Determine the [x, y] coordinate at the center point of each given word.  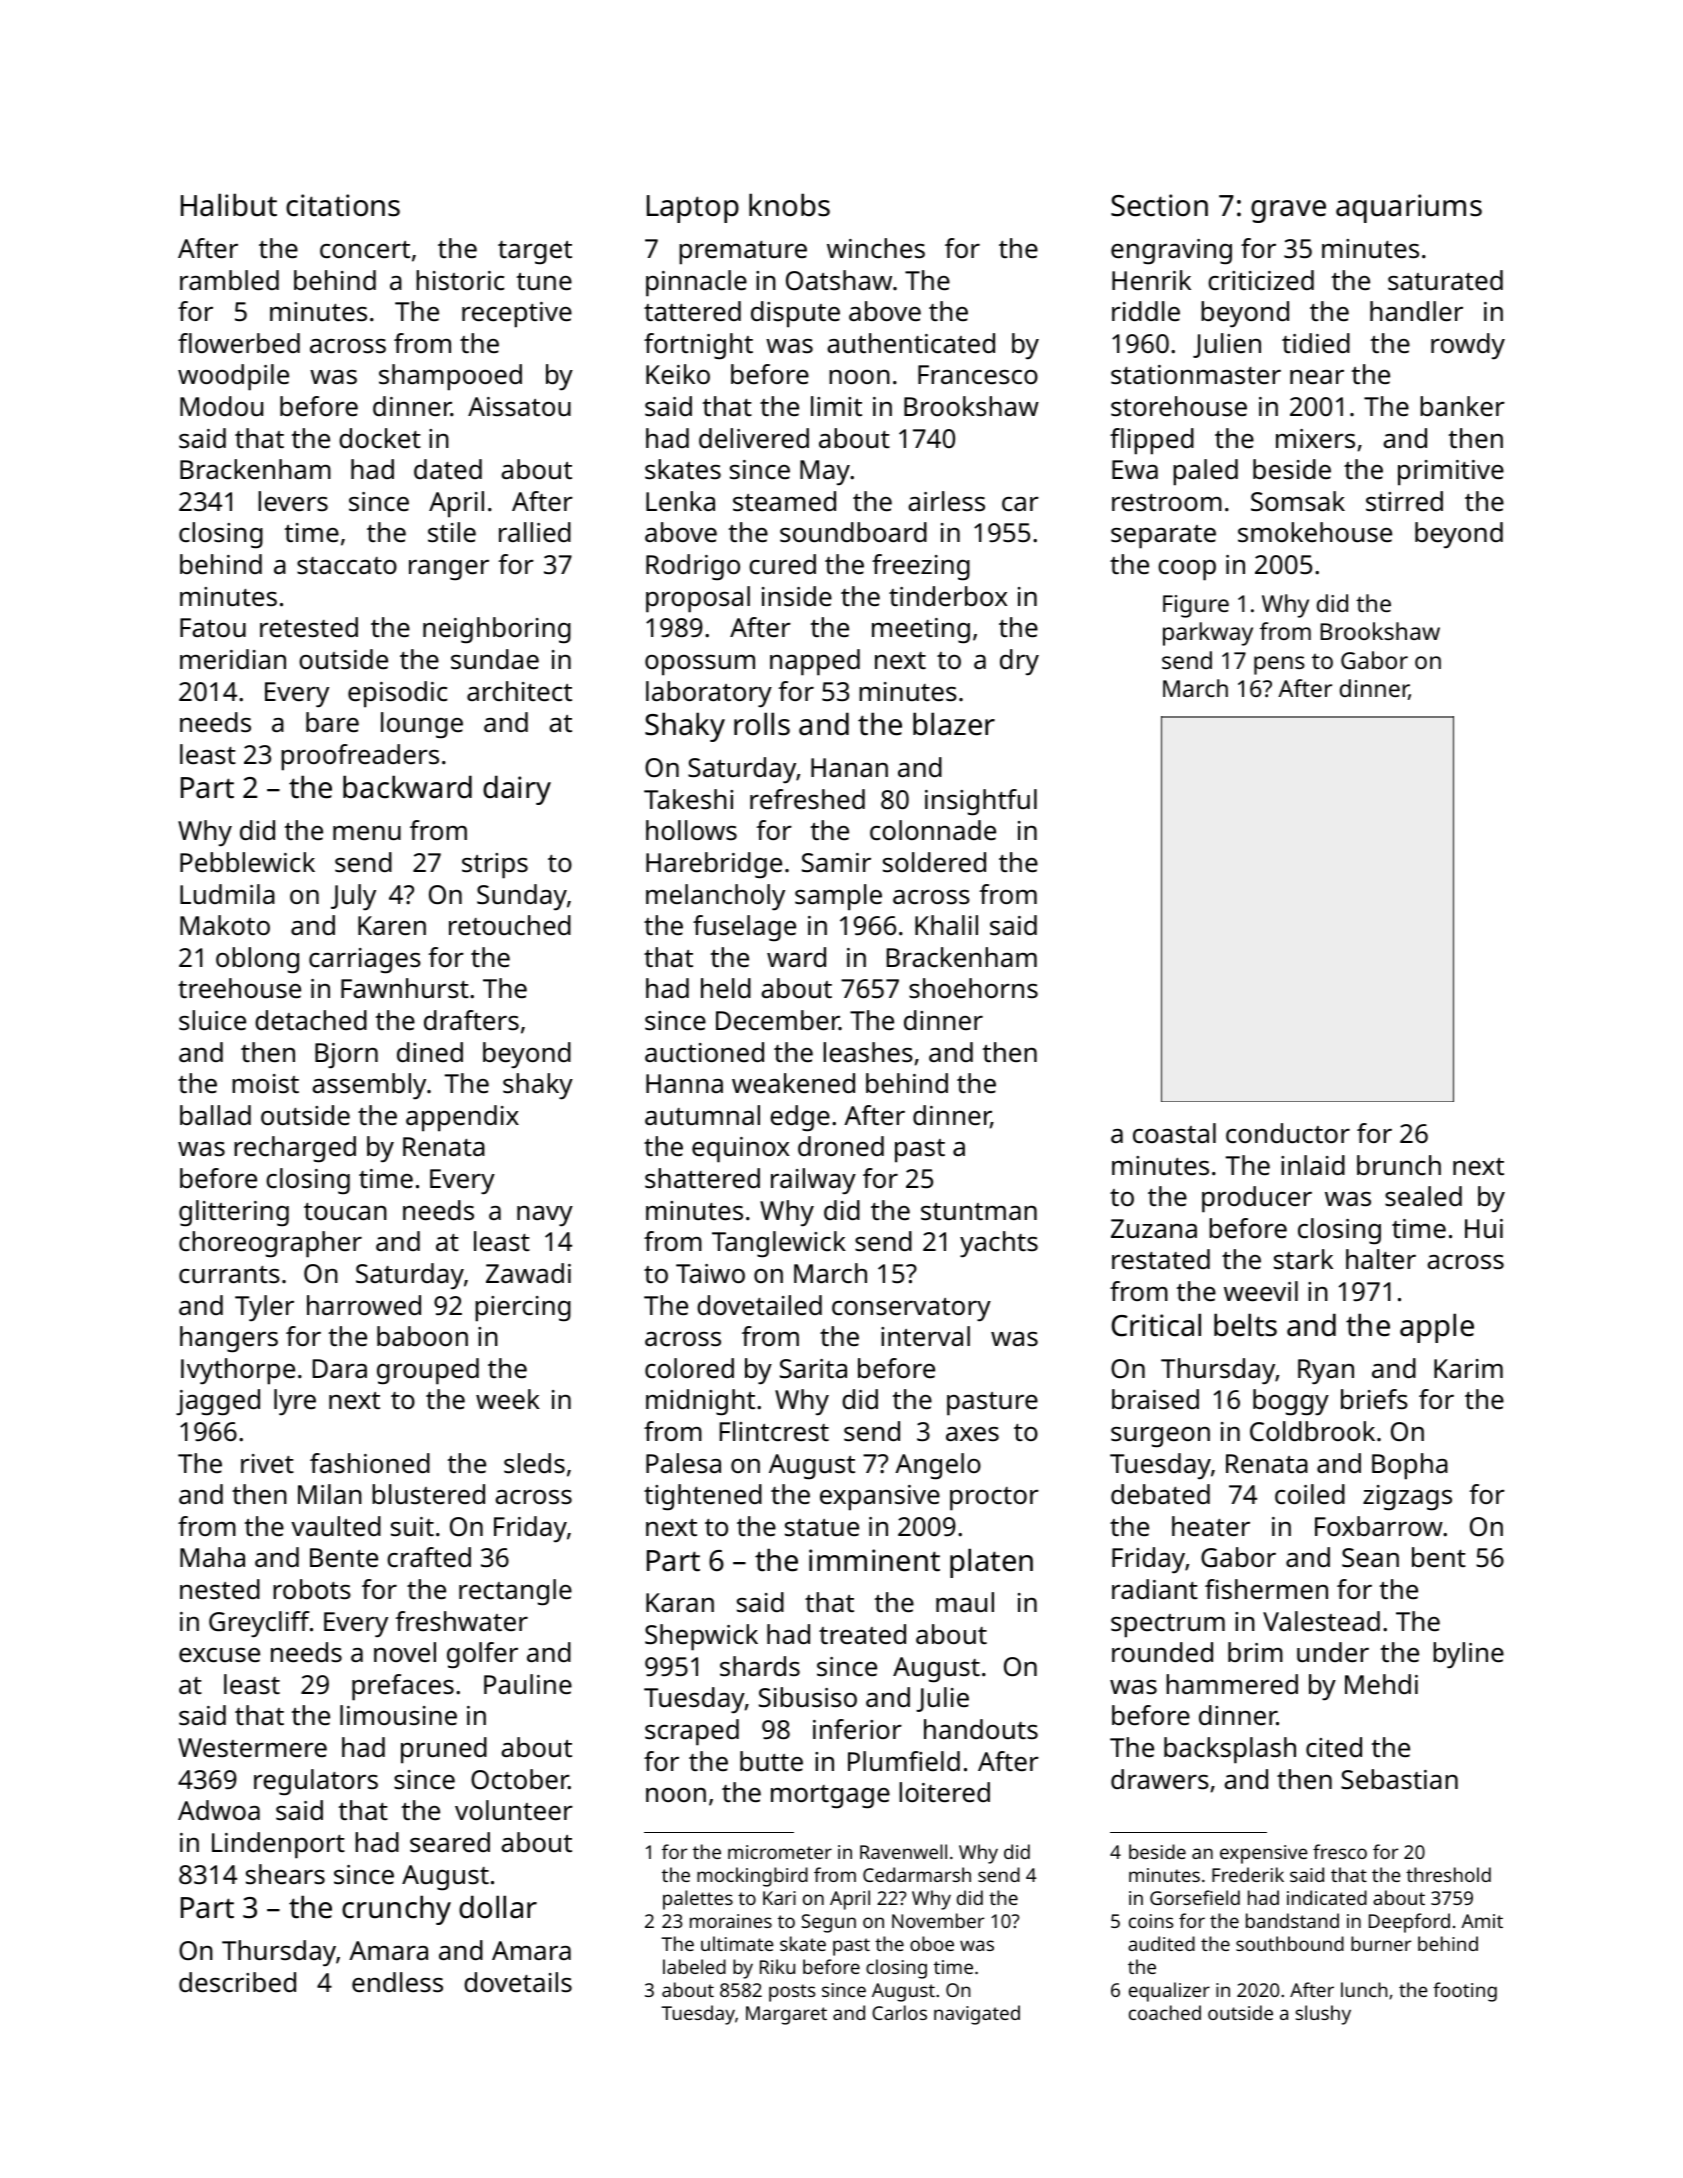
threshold [1448, 1874]
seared [450, 1842]
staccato [347, 566]
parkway [1208, 634]
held [726, 988]
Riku [777, 1966]
